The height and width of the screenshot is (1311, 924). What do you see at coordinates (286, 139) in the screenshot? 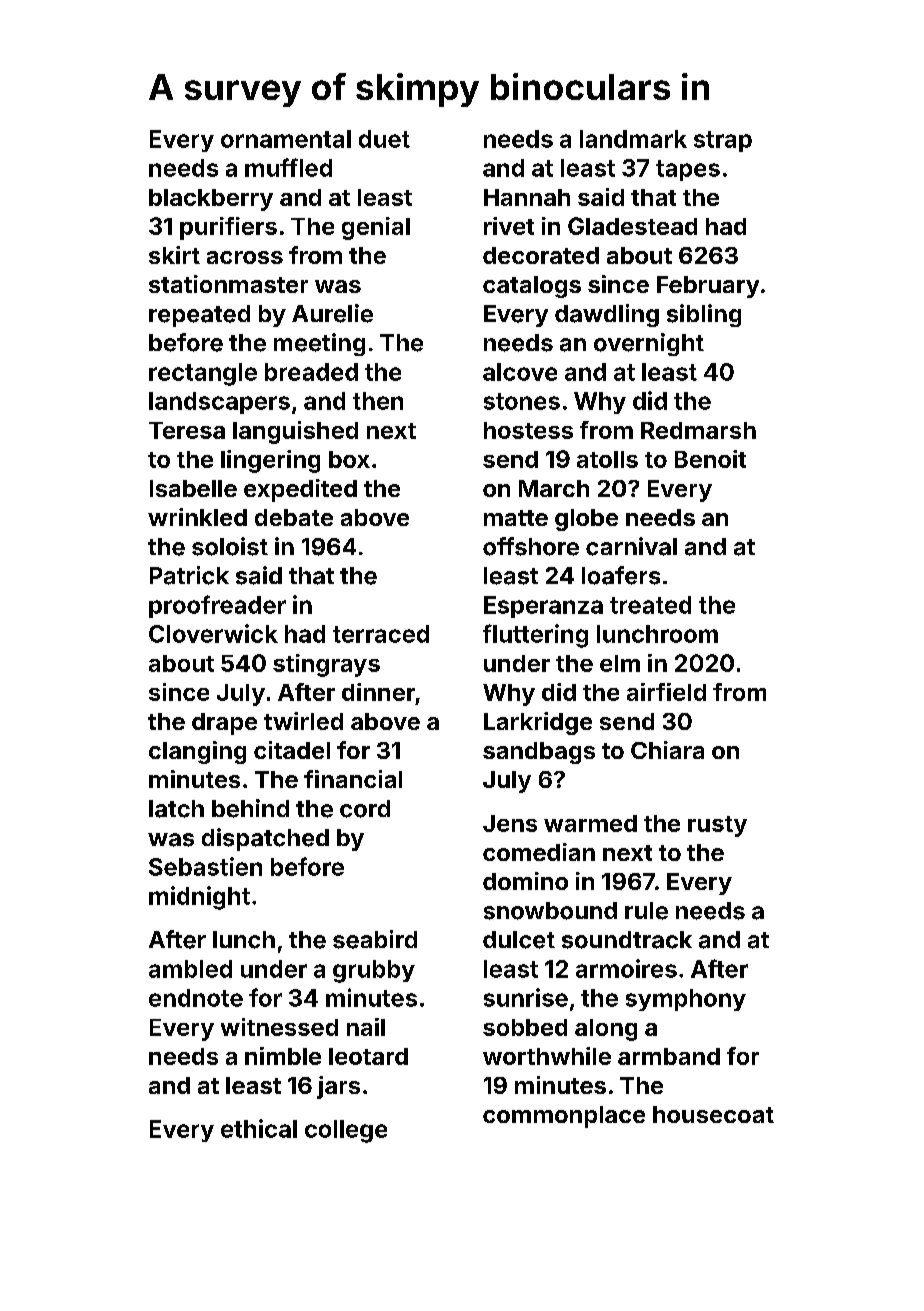
I see `ornamental` at bounding box center [286, 139].
